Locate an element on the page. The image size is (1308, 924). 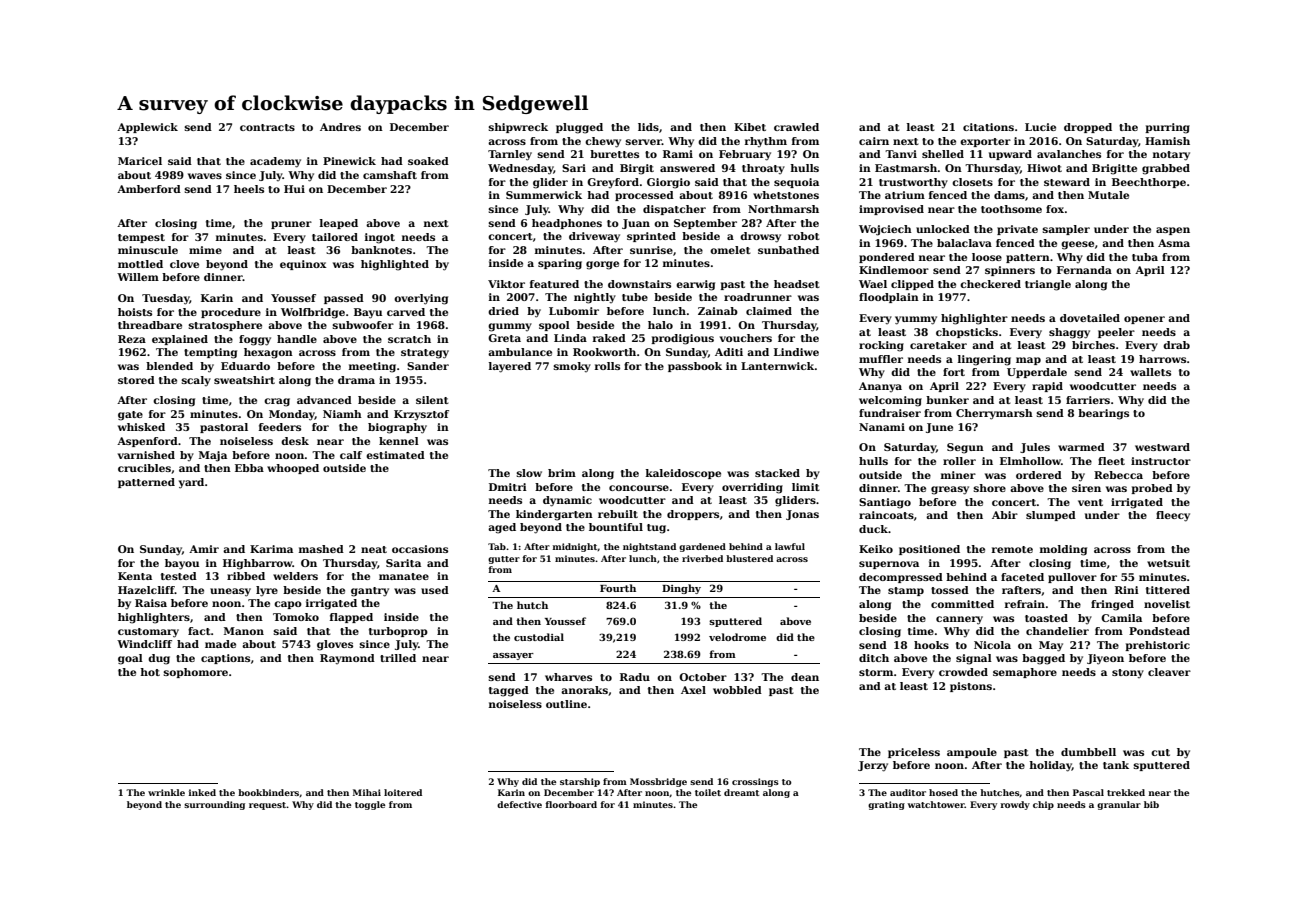
Eduardo is located at coordinates (245, 366).
